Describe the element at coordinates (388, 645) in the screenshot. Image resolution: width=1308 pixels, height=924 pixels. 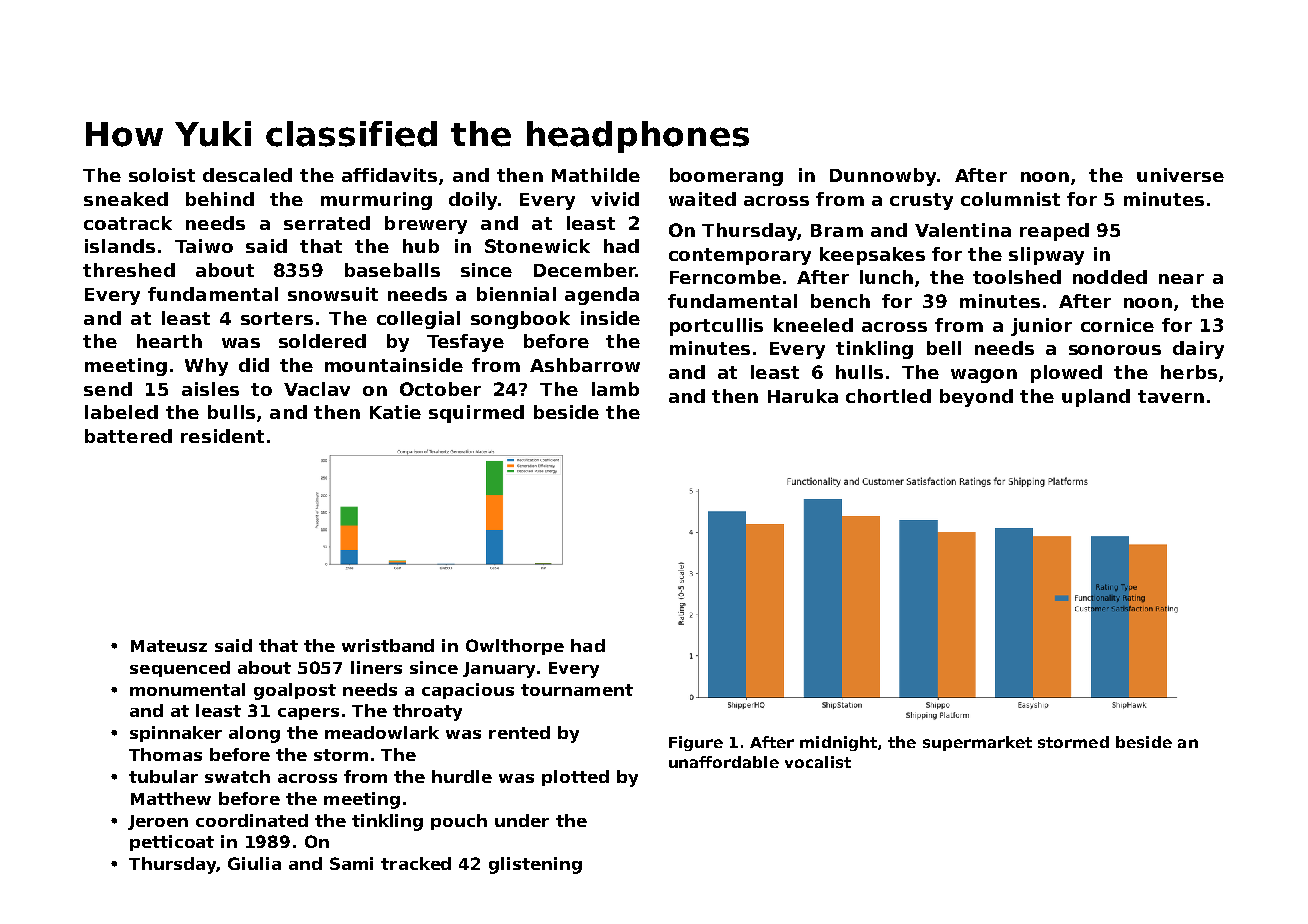
I see `wristband` at that location.
